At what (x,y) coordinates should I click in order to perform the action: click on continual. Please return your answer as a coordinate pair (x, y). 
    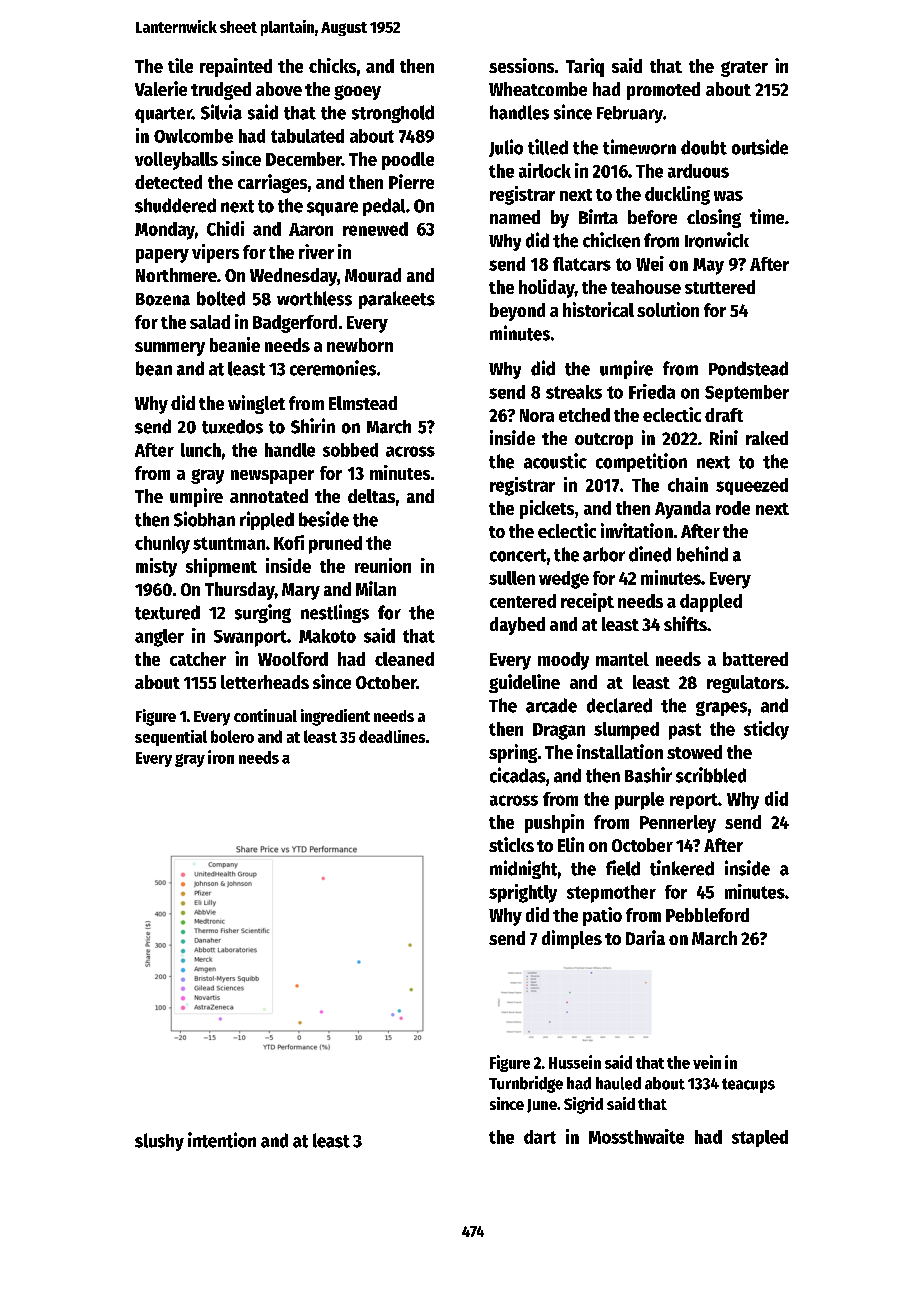
    Looking at the image, I should click on (265, 715).
